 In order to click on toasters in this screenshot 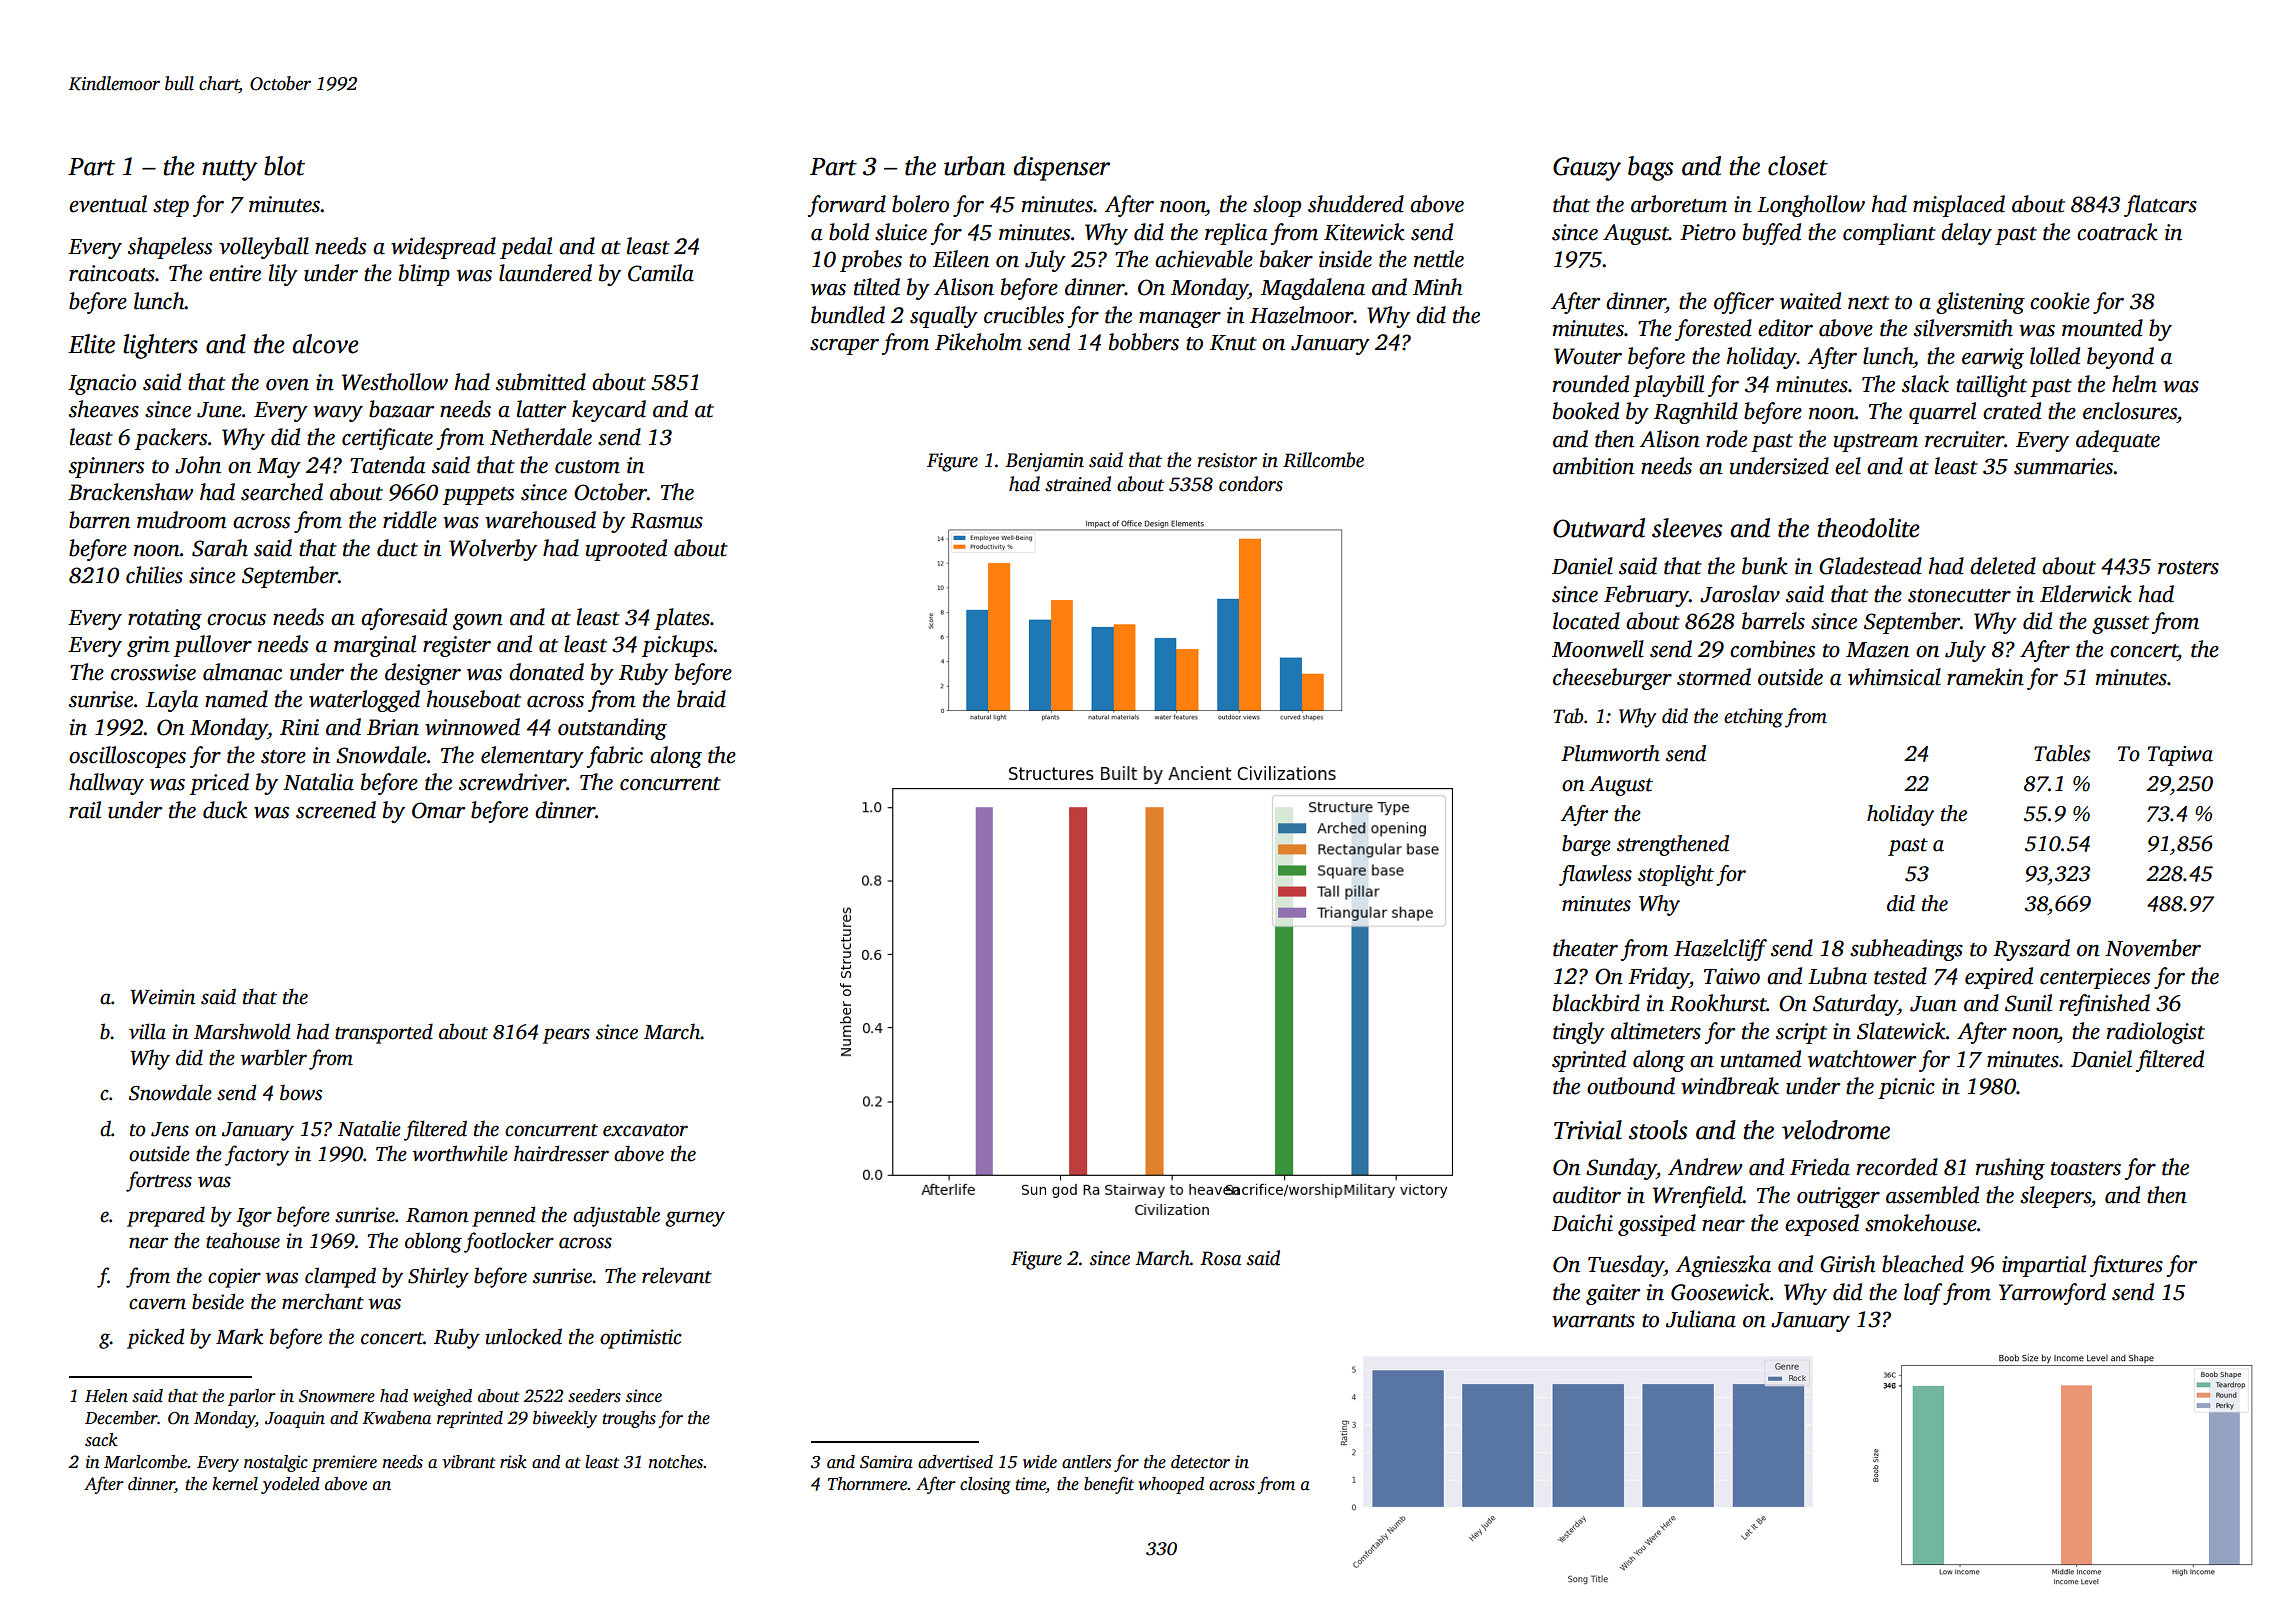, I will do `click(2086, 1169)`.
